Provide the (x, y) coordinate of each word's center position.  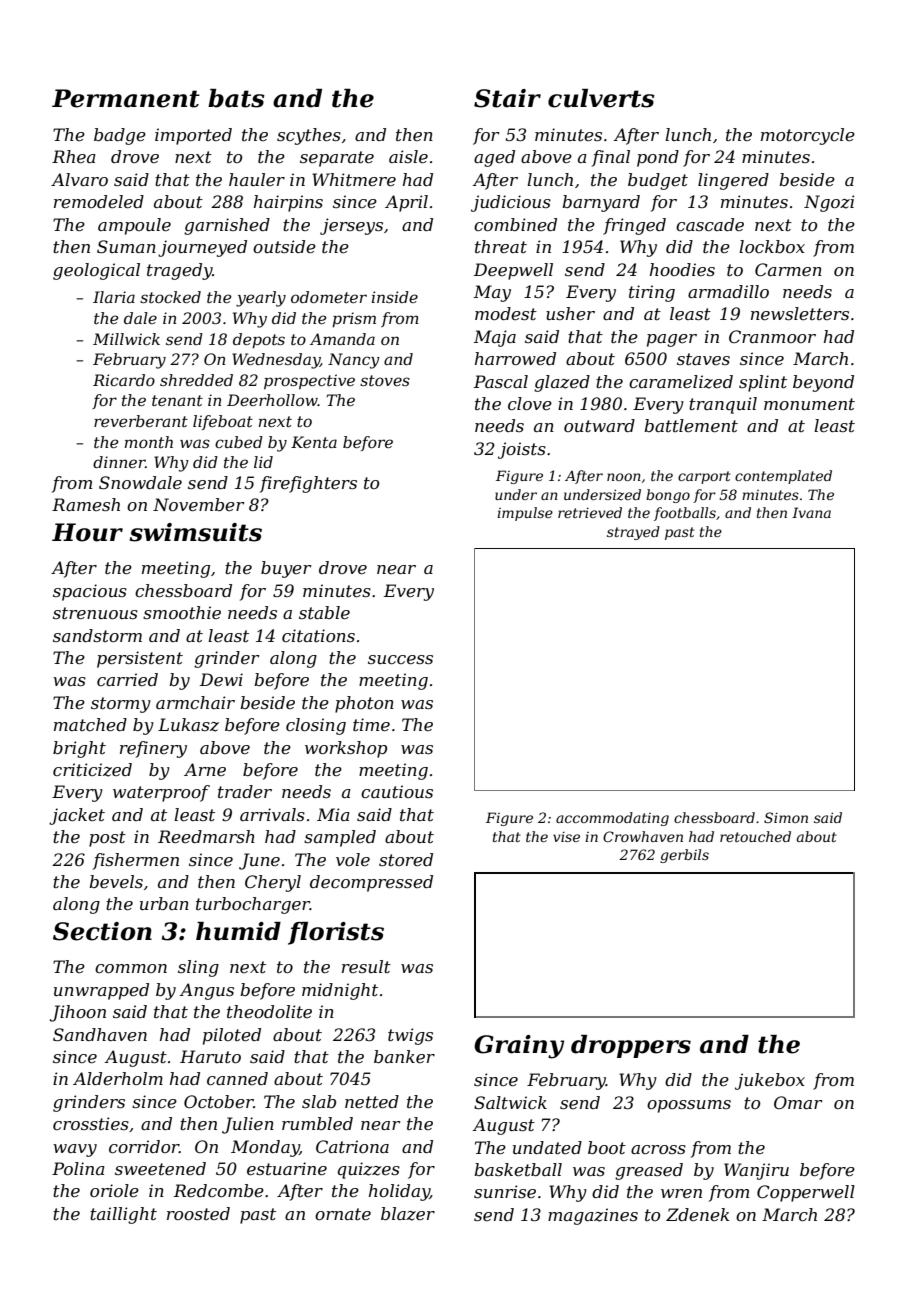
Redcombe (219, 1190)
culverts (601, 98)
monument (809, 404)
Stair (507, 98)
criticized (92, 770)
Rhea (74, 156)
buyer (286, 569)
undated (547, 1147)
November (198, 504)
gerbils (684, 856)
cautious (397, 791)
